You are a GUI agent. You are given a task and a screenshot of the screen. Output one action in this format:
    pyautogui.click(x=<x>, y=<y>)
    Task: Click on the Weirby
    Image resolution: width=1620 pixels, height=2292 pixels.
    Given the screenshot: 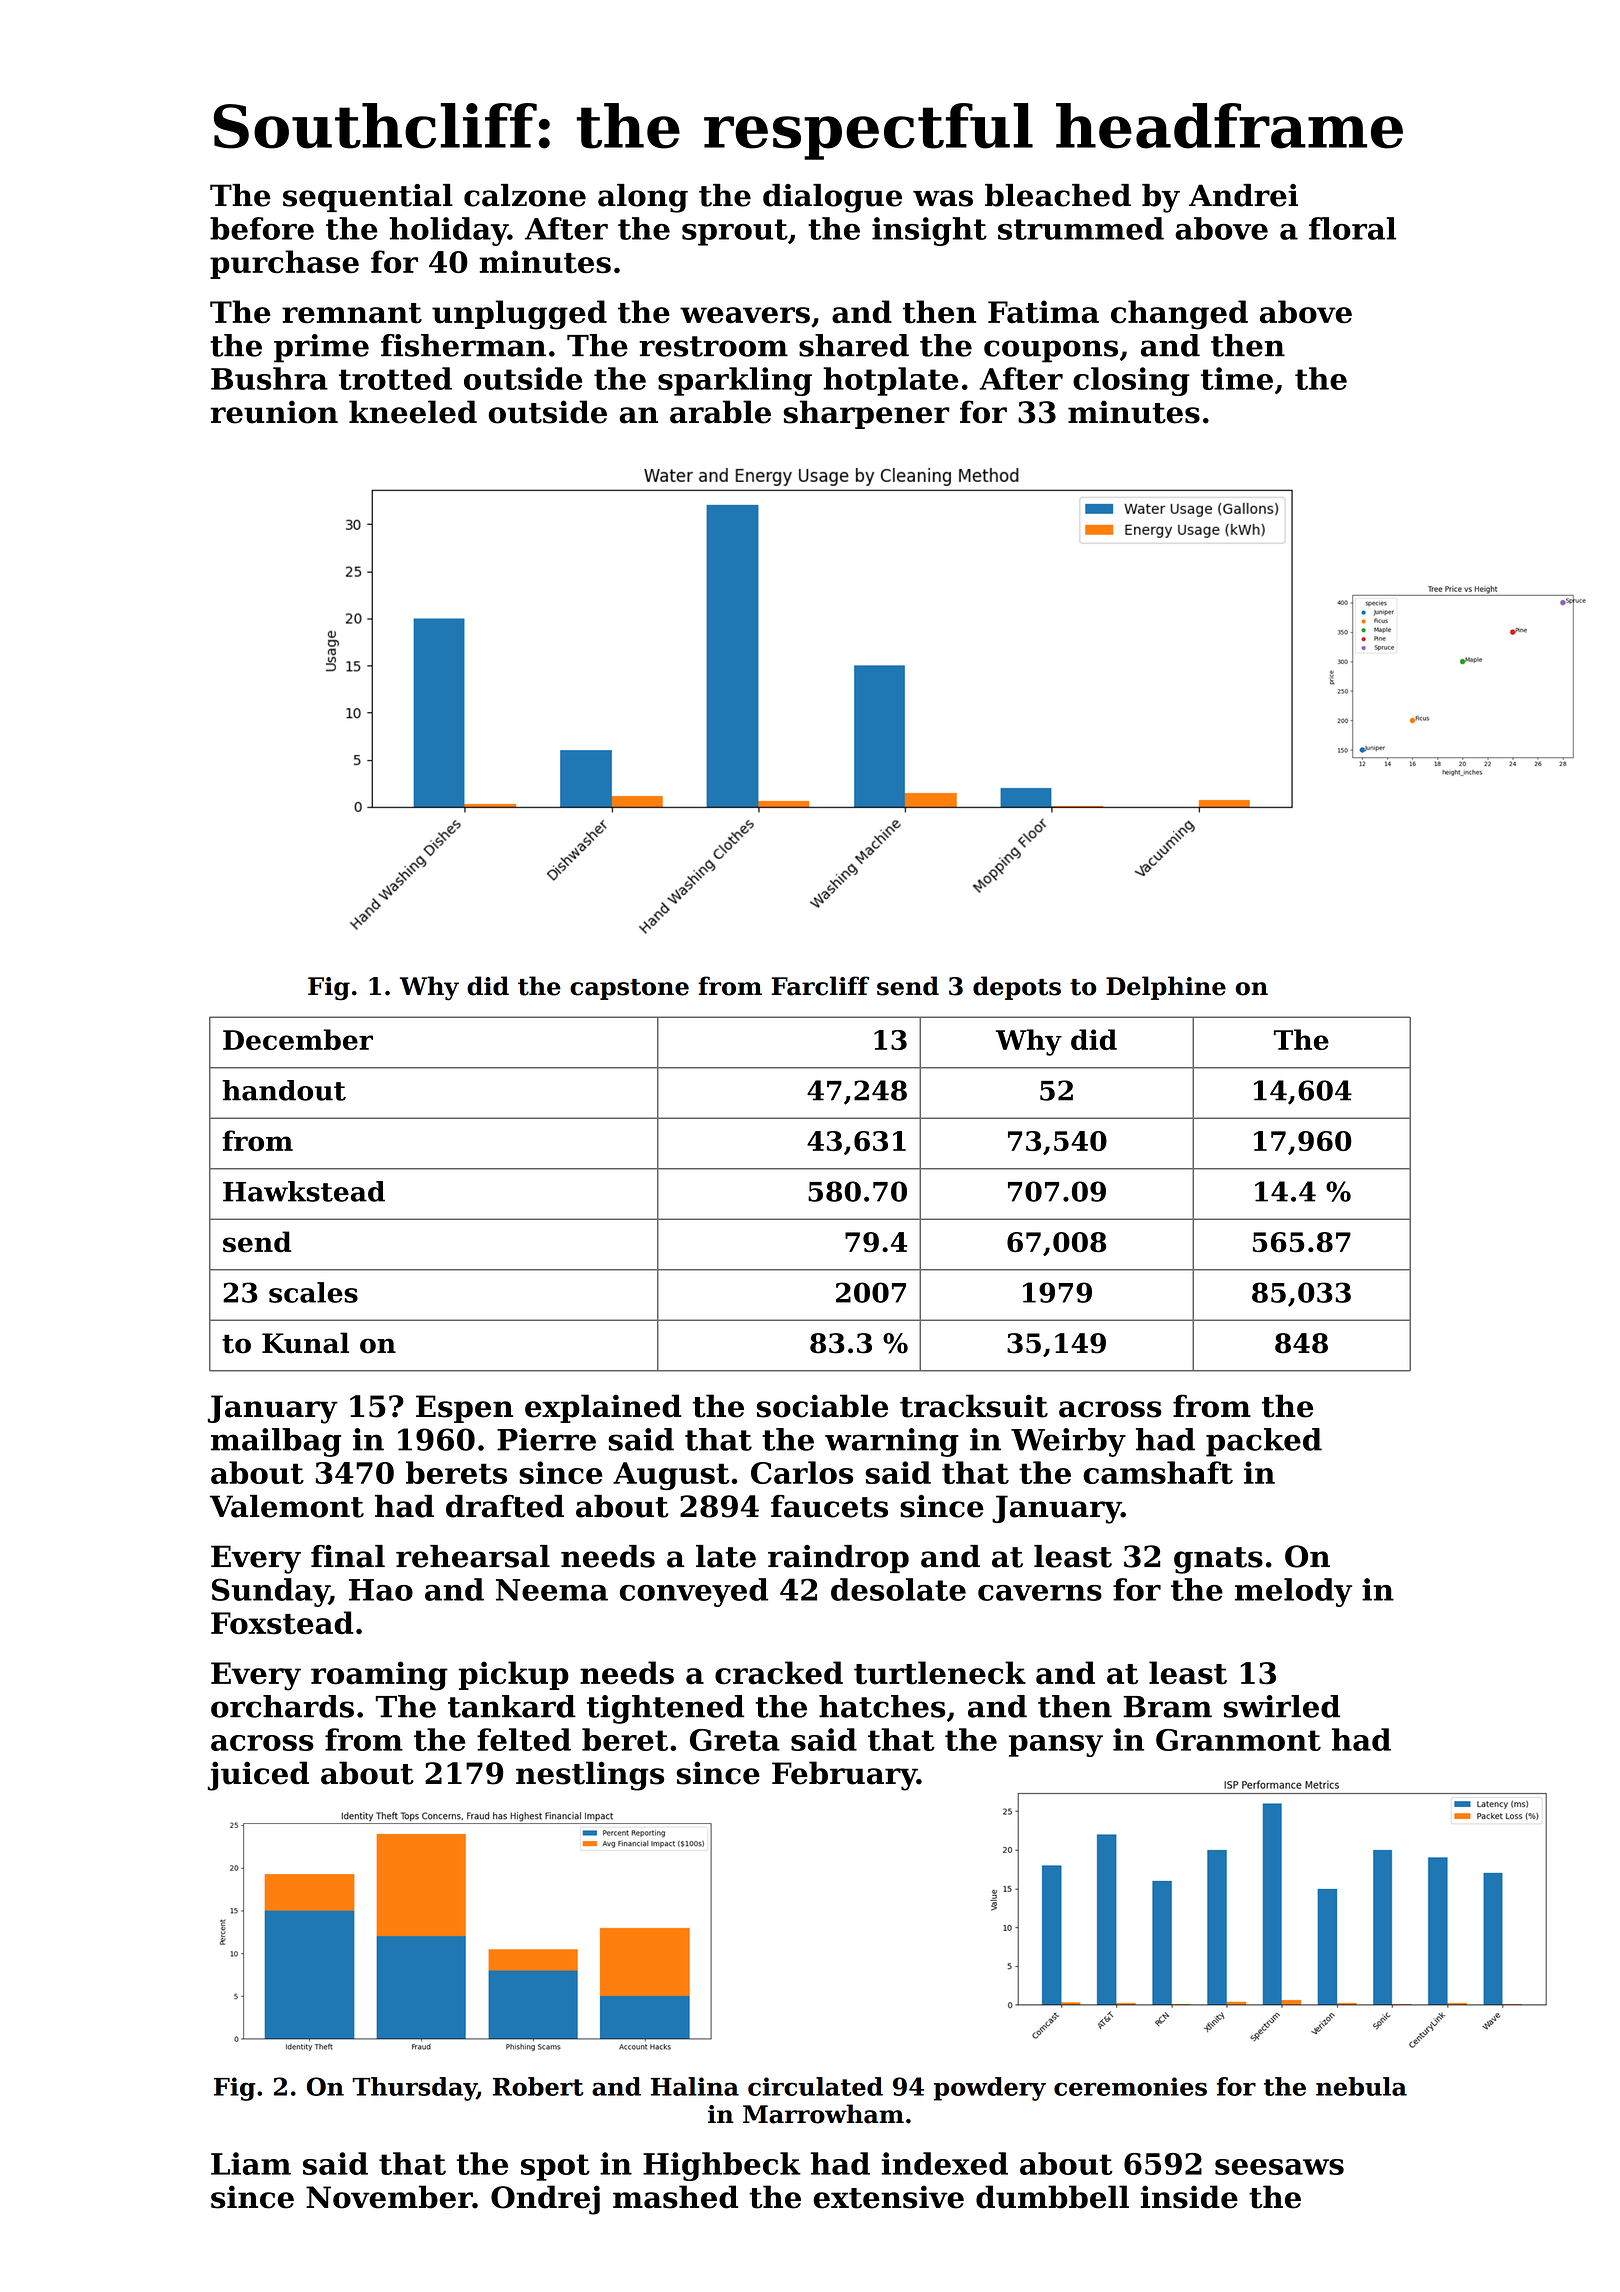 What is the action you would take?
    pyautogui.click(x=1068, y=1442)
